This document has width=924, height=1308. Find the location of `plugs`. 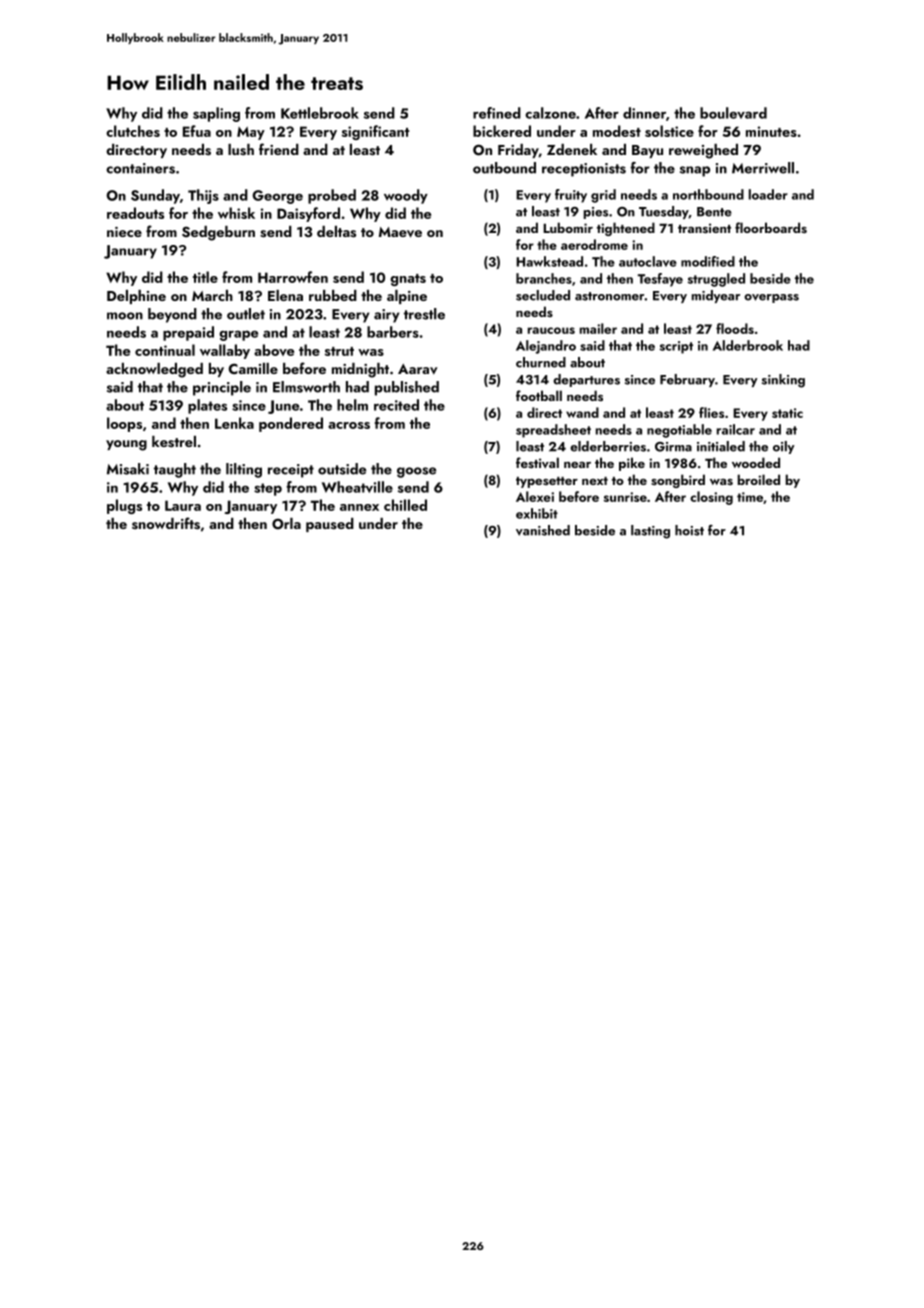

plugs is located at coordinates (124, 506).
